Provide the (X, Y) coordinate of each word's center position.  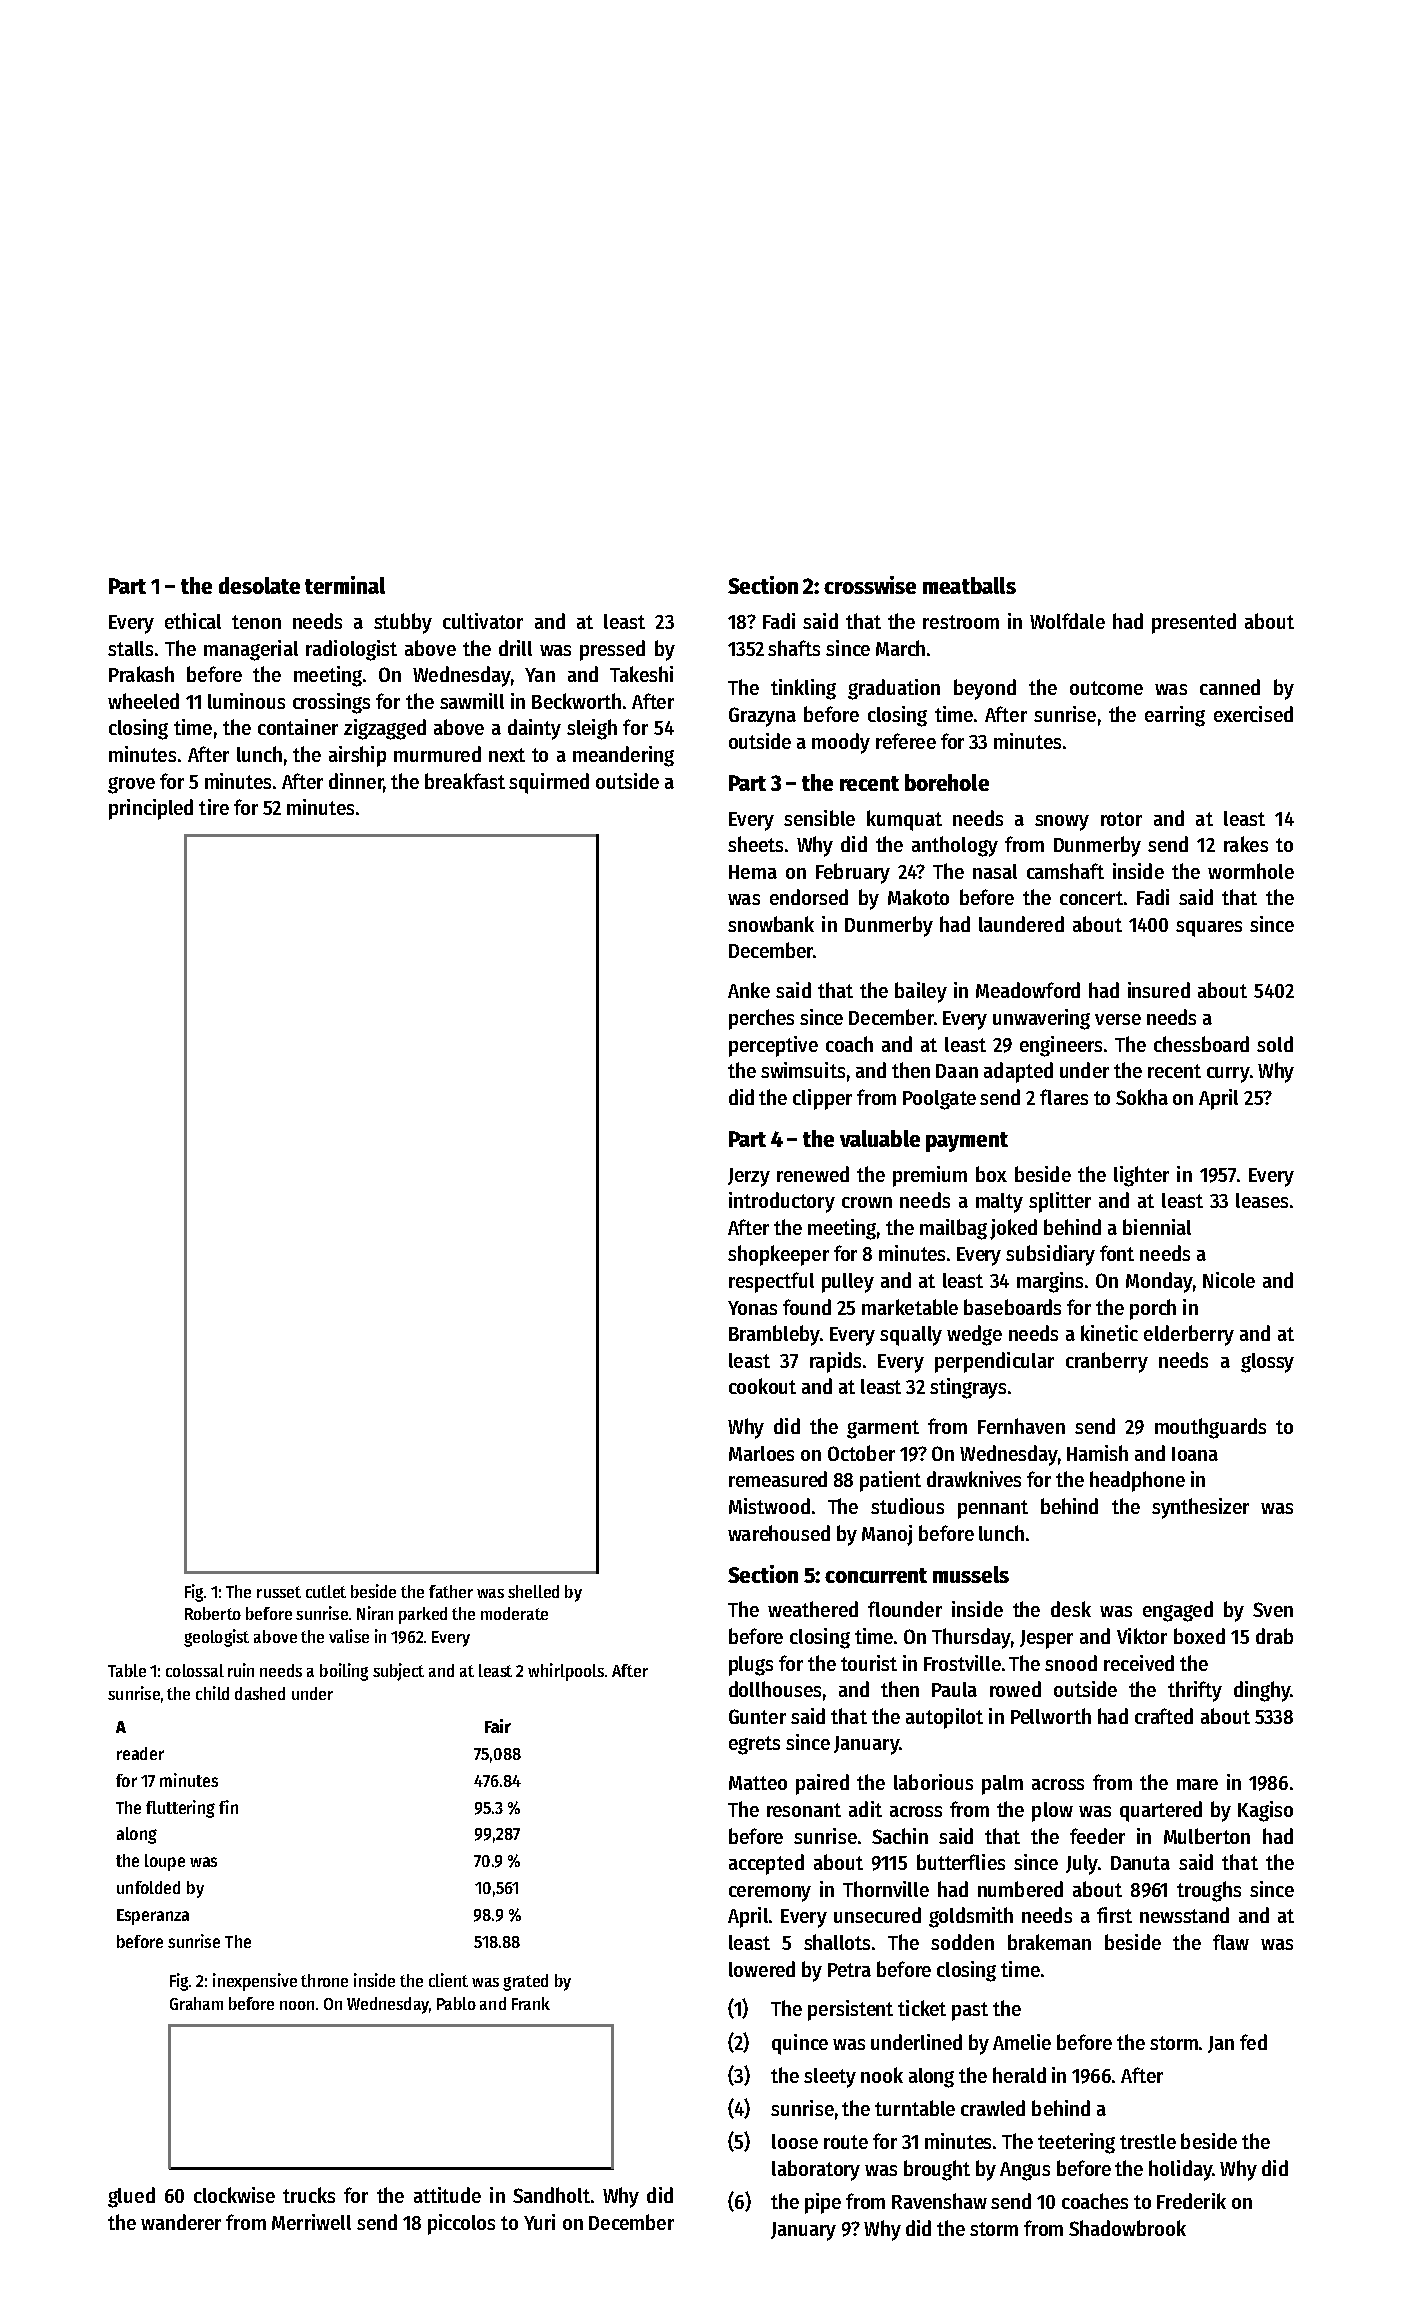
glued (131, 2197)
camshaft (1065, 871)
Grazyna (762, 717)
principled (151, 809)
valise (349, 1636)
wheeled (143, 701)
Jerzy (749, 1177)
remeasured (778, 1479)
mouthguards (1210, 1428)
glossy (1267, 1363)
